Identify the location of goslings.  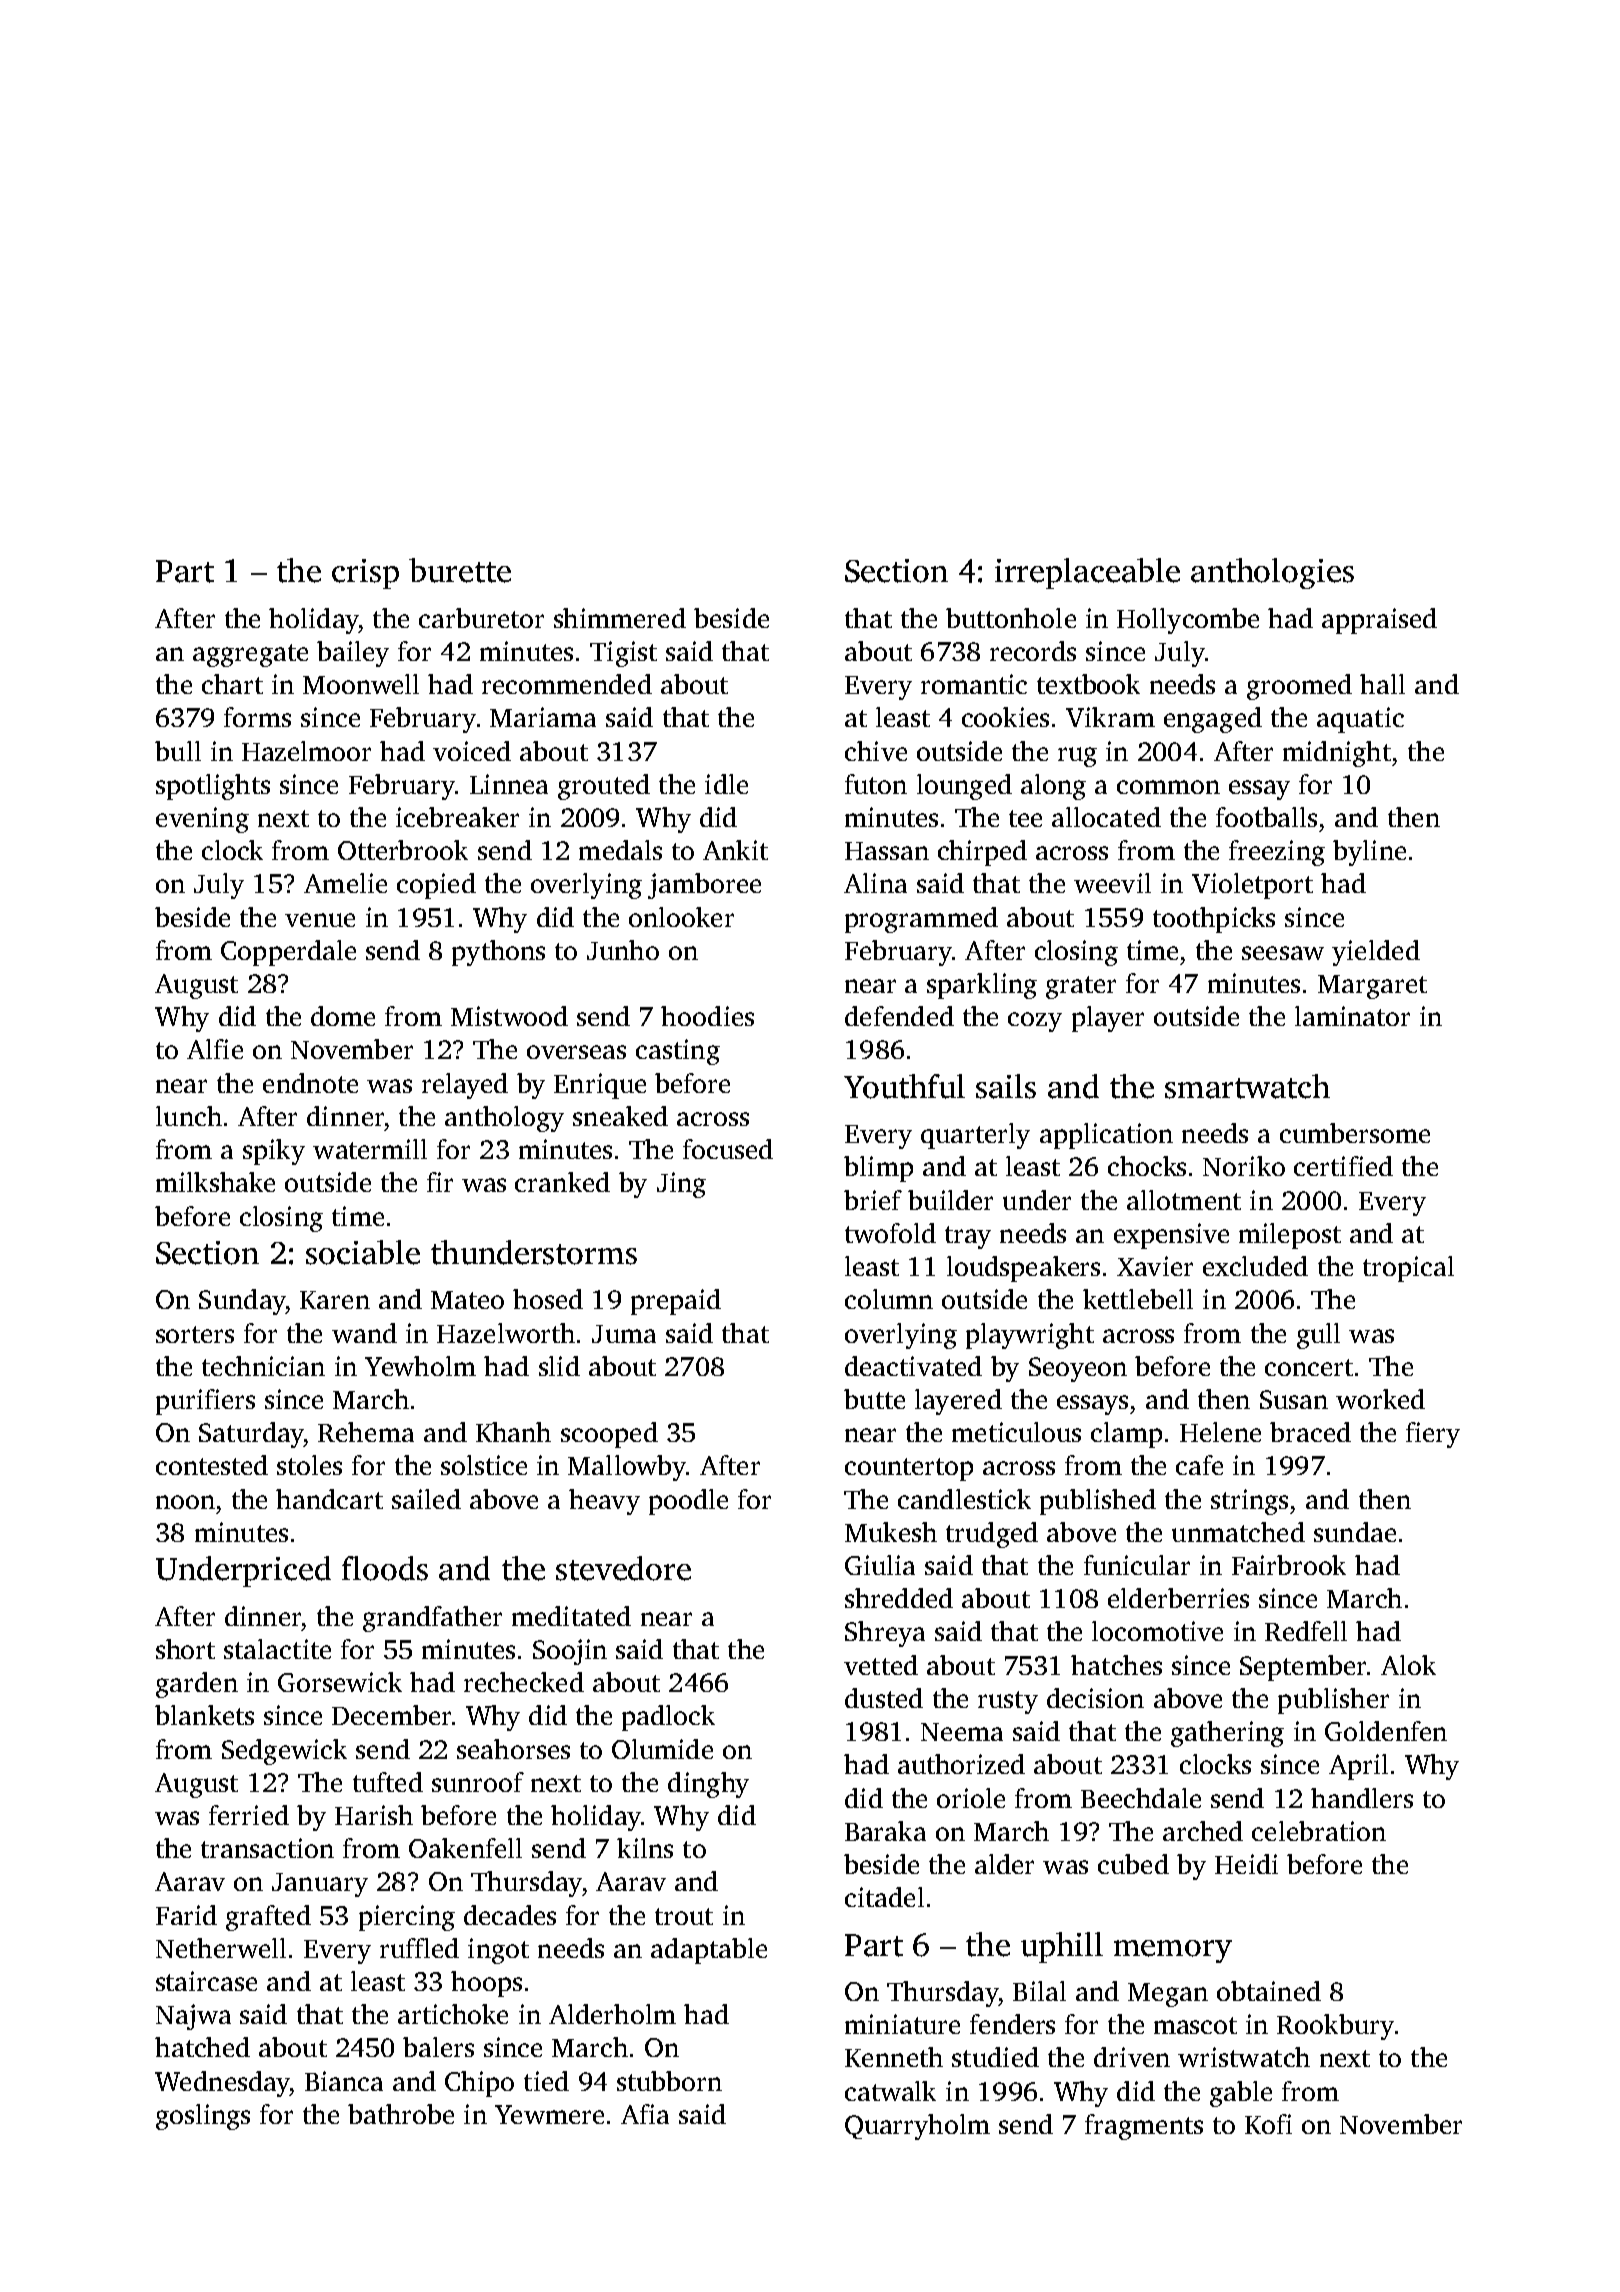
(203, 2117).
